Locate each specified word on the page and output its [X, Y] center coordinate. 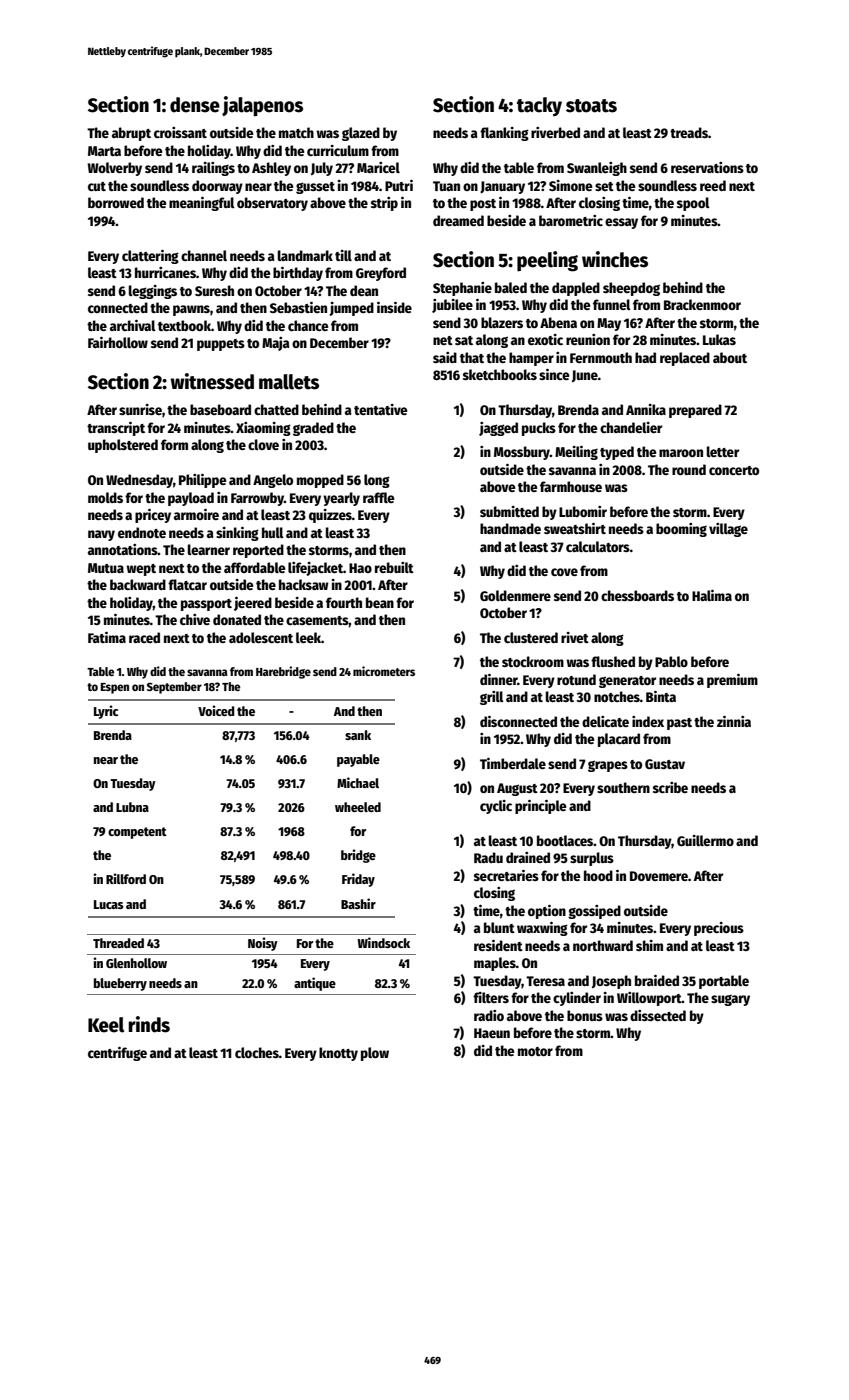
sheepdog [631, 289]
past [679, 724]
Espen [115, 688]
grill [492, 698]
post [483, 205]
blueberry [120, 984]
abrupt [131, 134]
